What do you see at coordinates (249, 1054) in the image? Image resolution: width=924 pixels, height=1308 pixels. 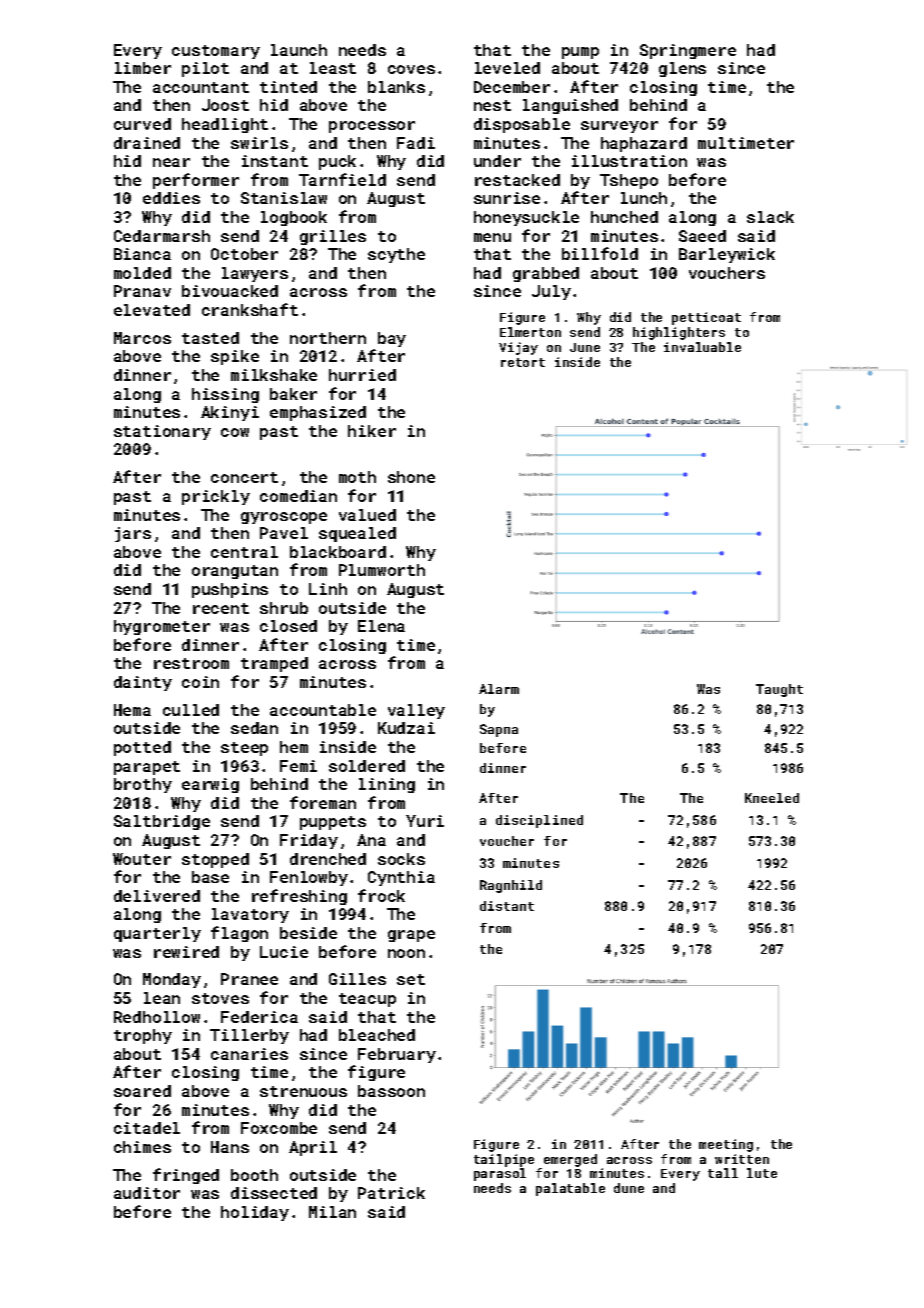 I see `canaries` at bounding box center [249, 1054].
